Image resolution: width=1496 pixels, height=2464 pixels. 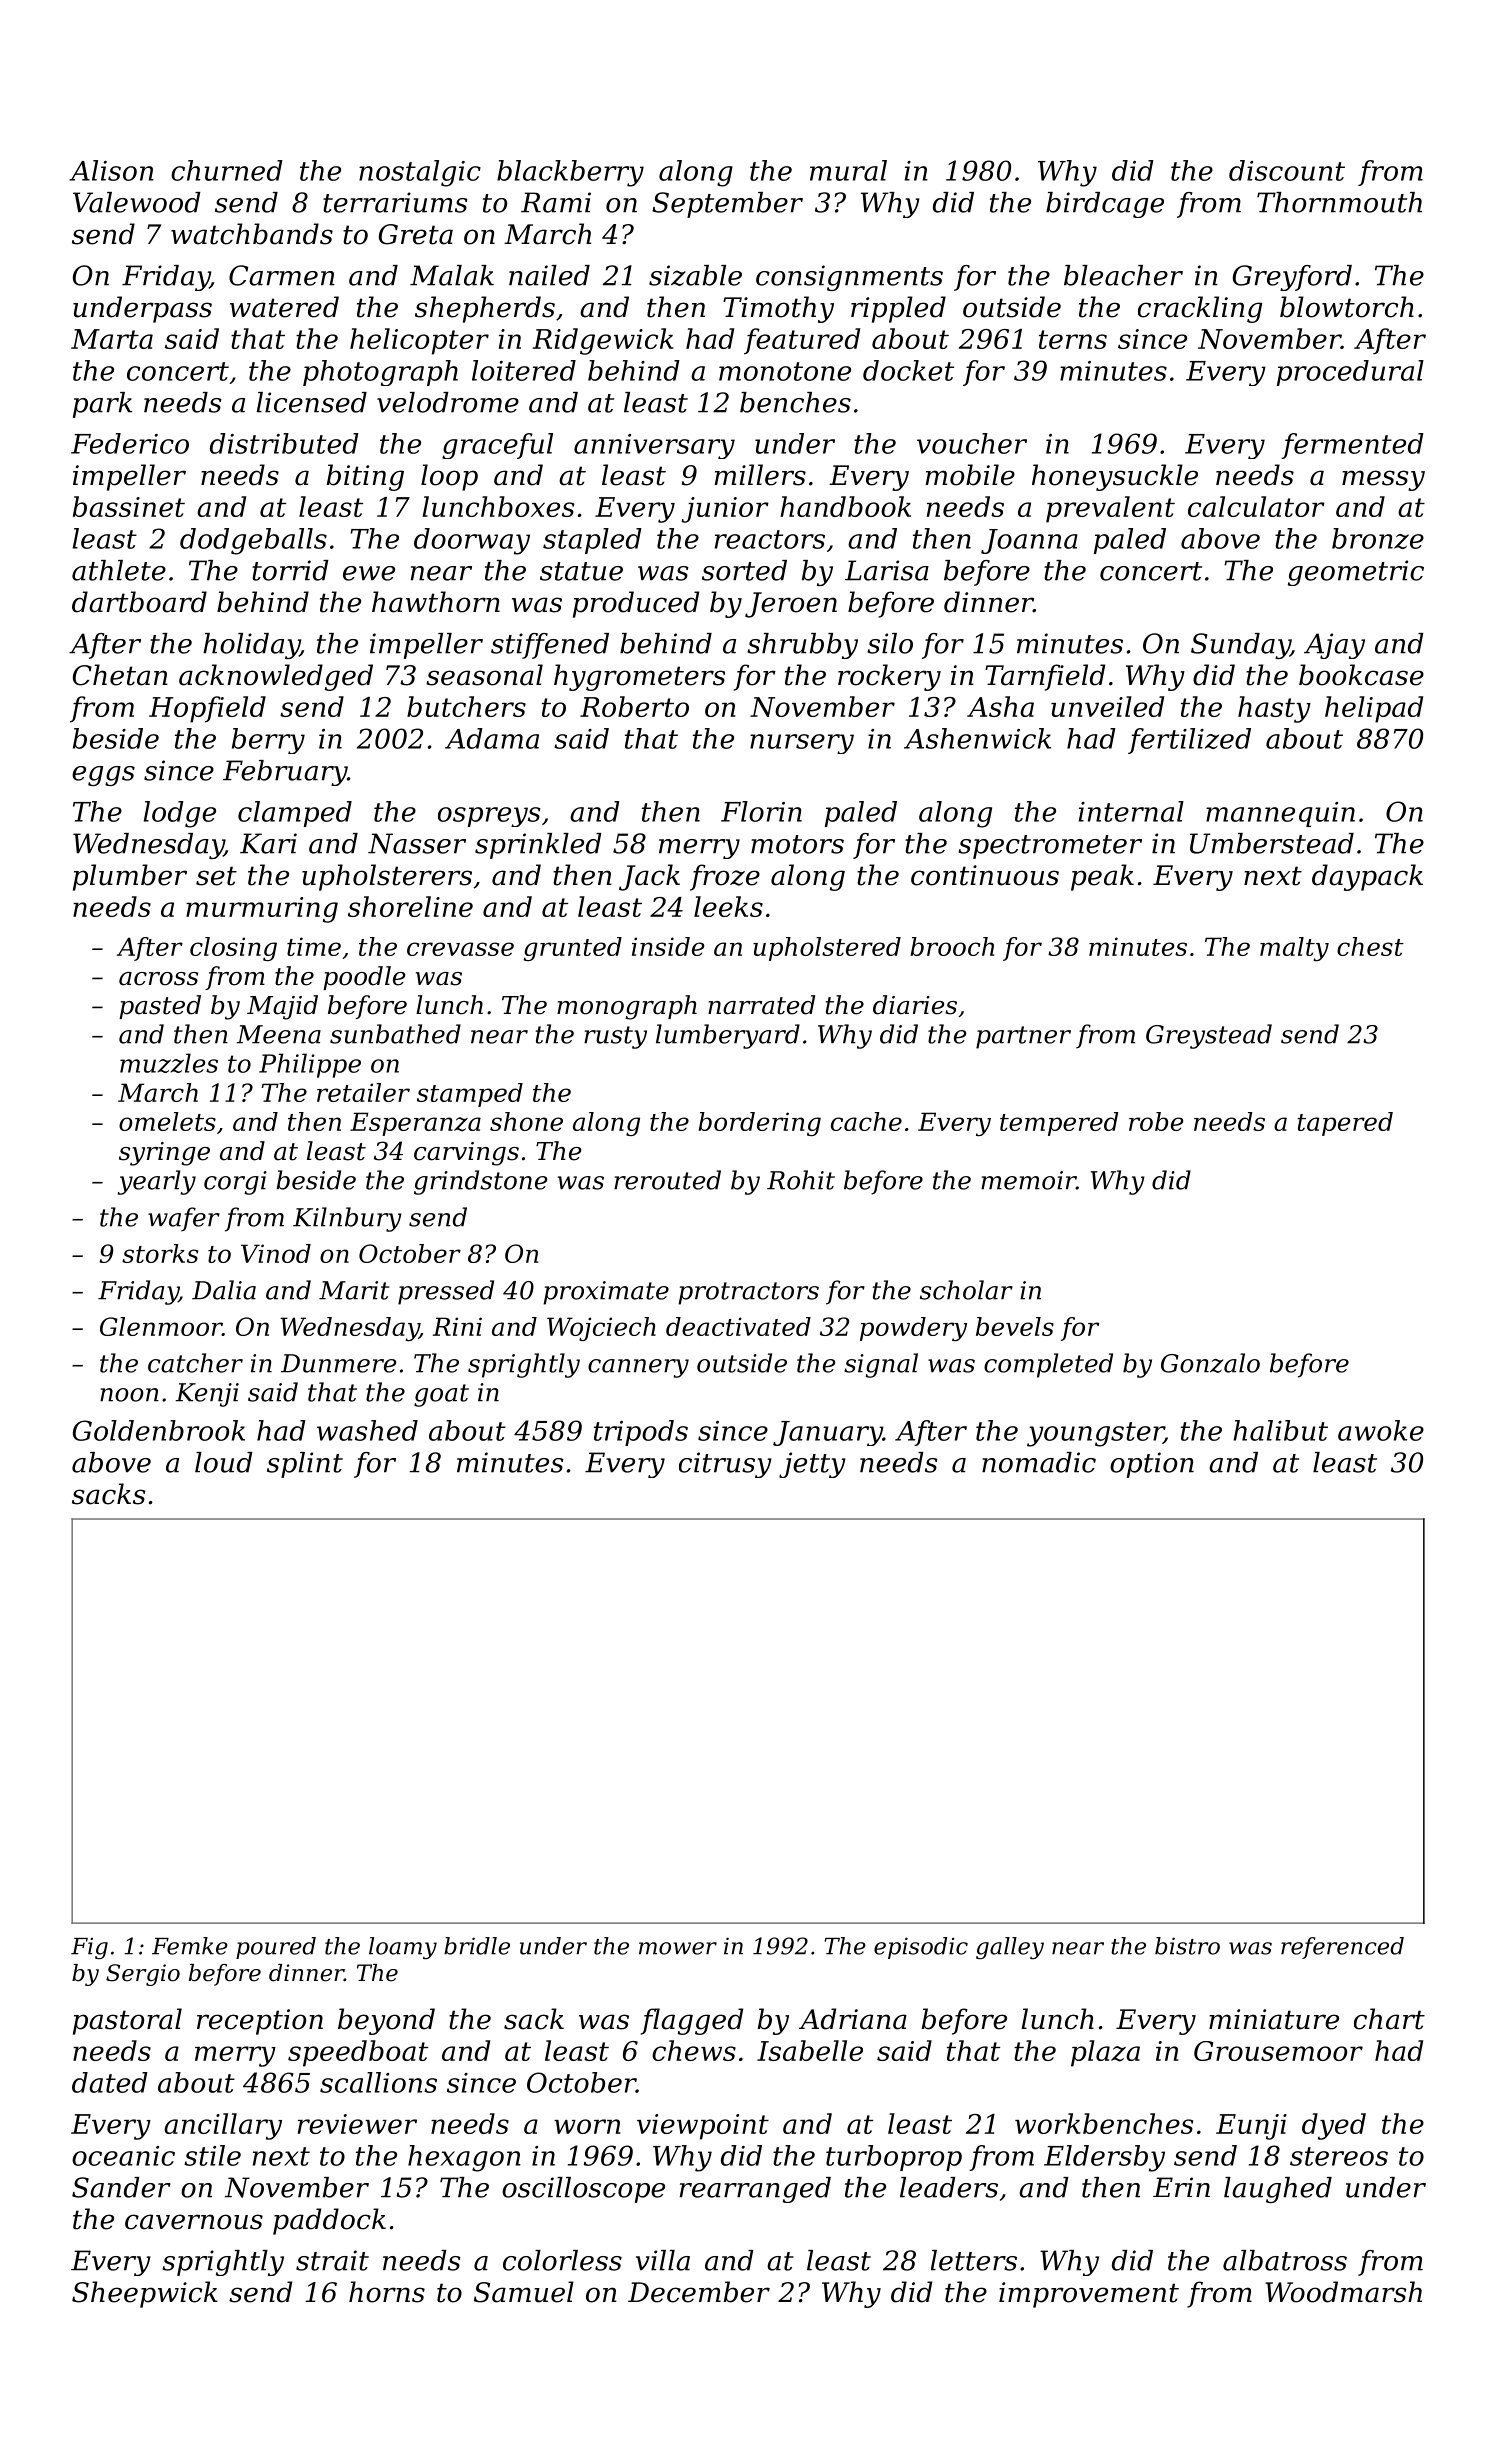 What do you see at coordinates (145, 2294) in the screenshot?
I see `Sheepwick` at bounding box center [145, 2294].
